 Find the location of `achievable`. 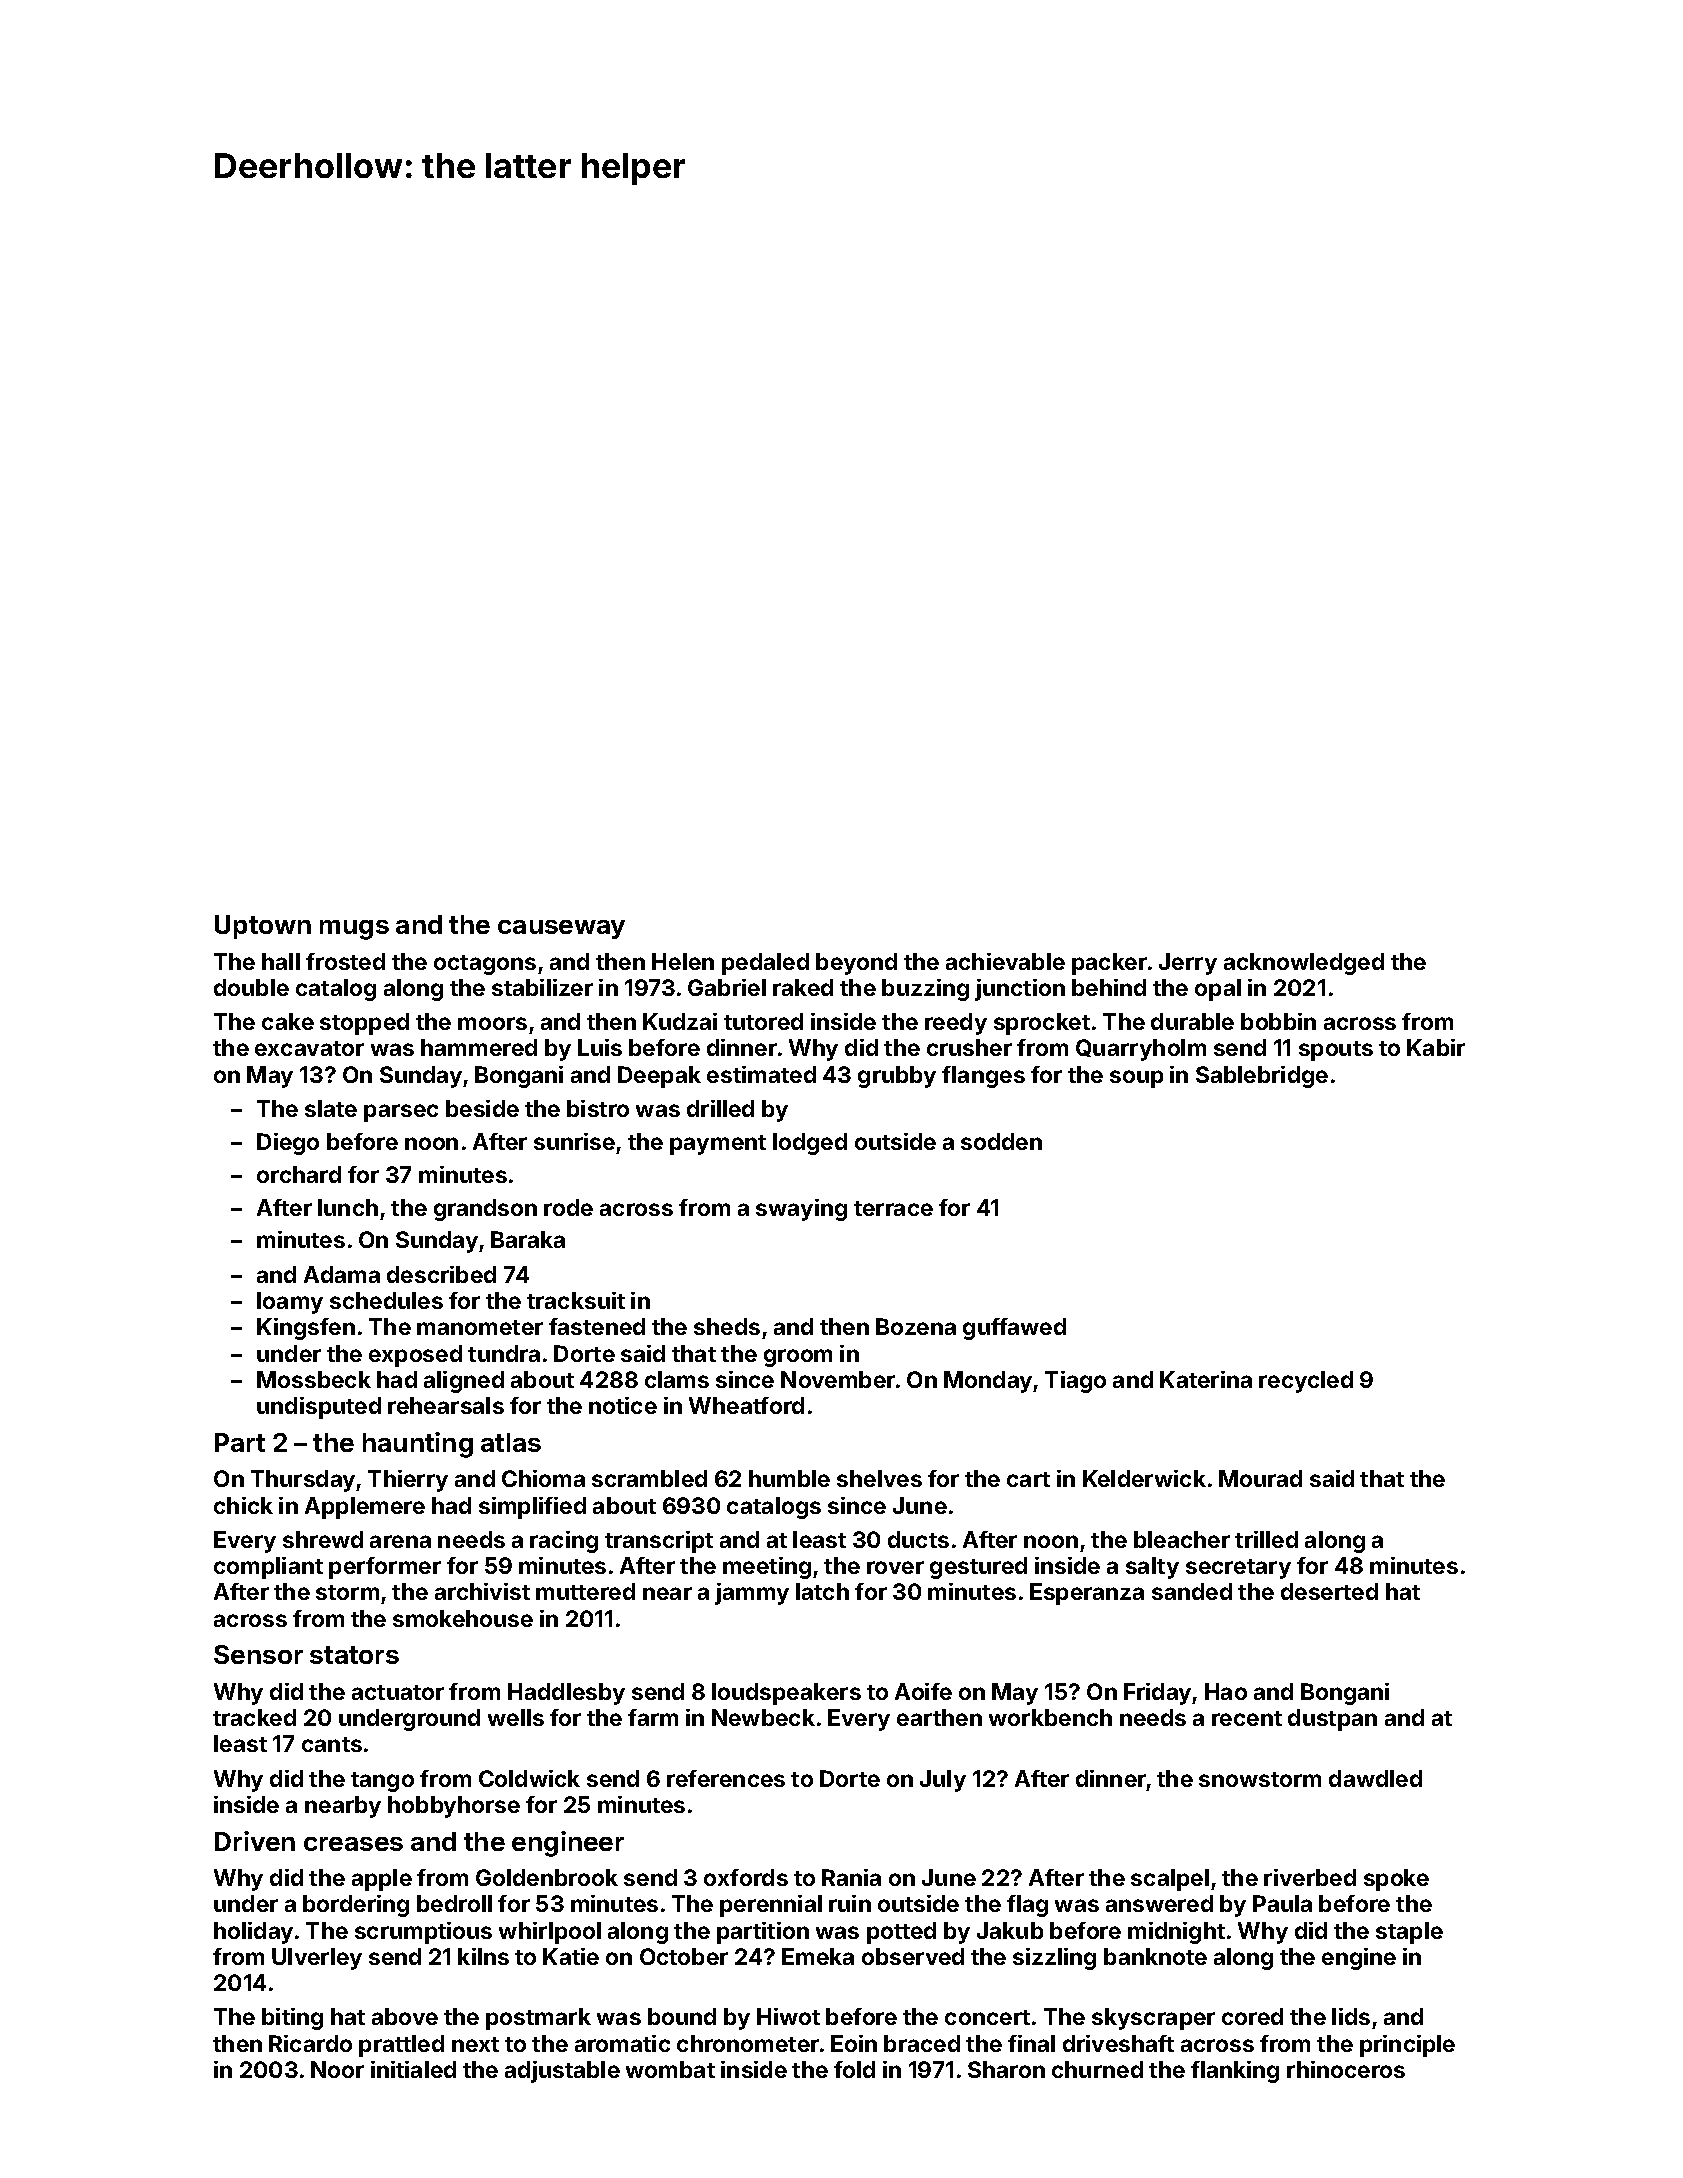

achievable is located at coordinates (1005, 961).
